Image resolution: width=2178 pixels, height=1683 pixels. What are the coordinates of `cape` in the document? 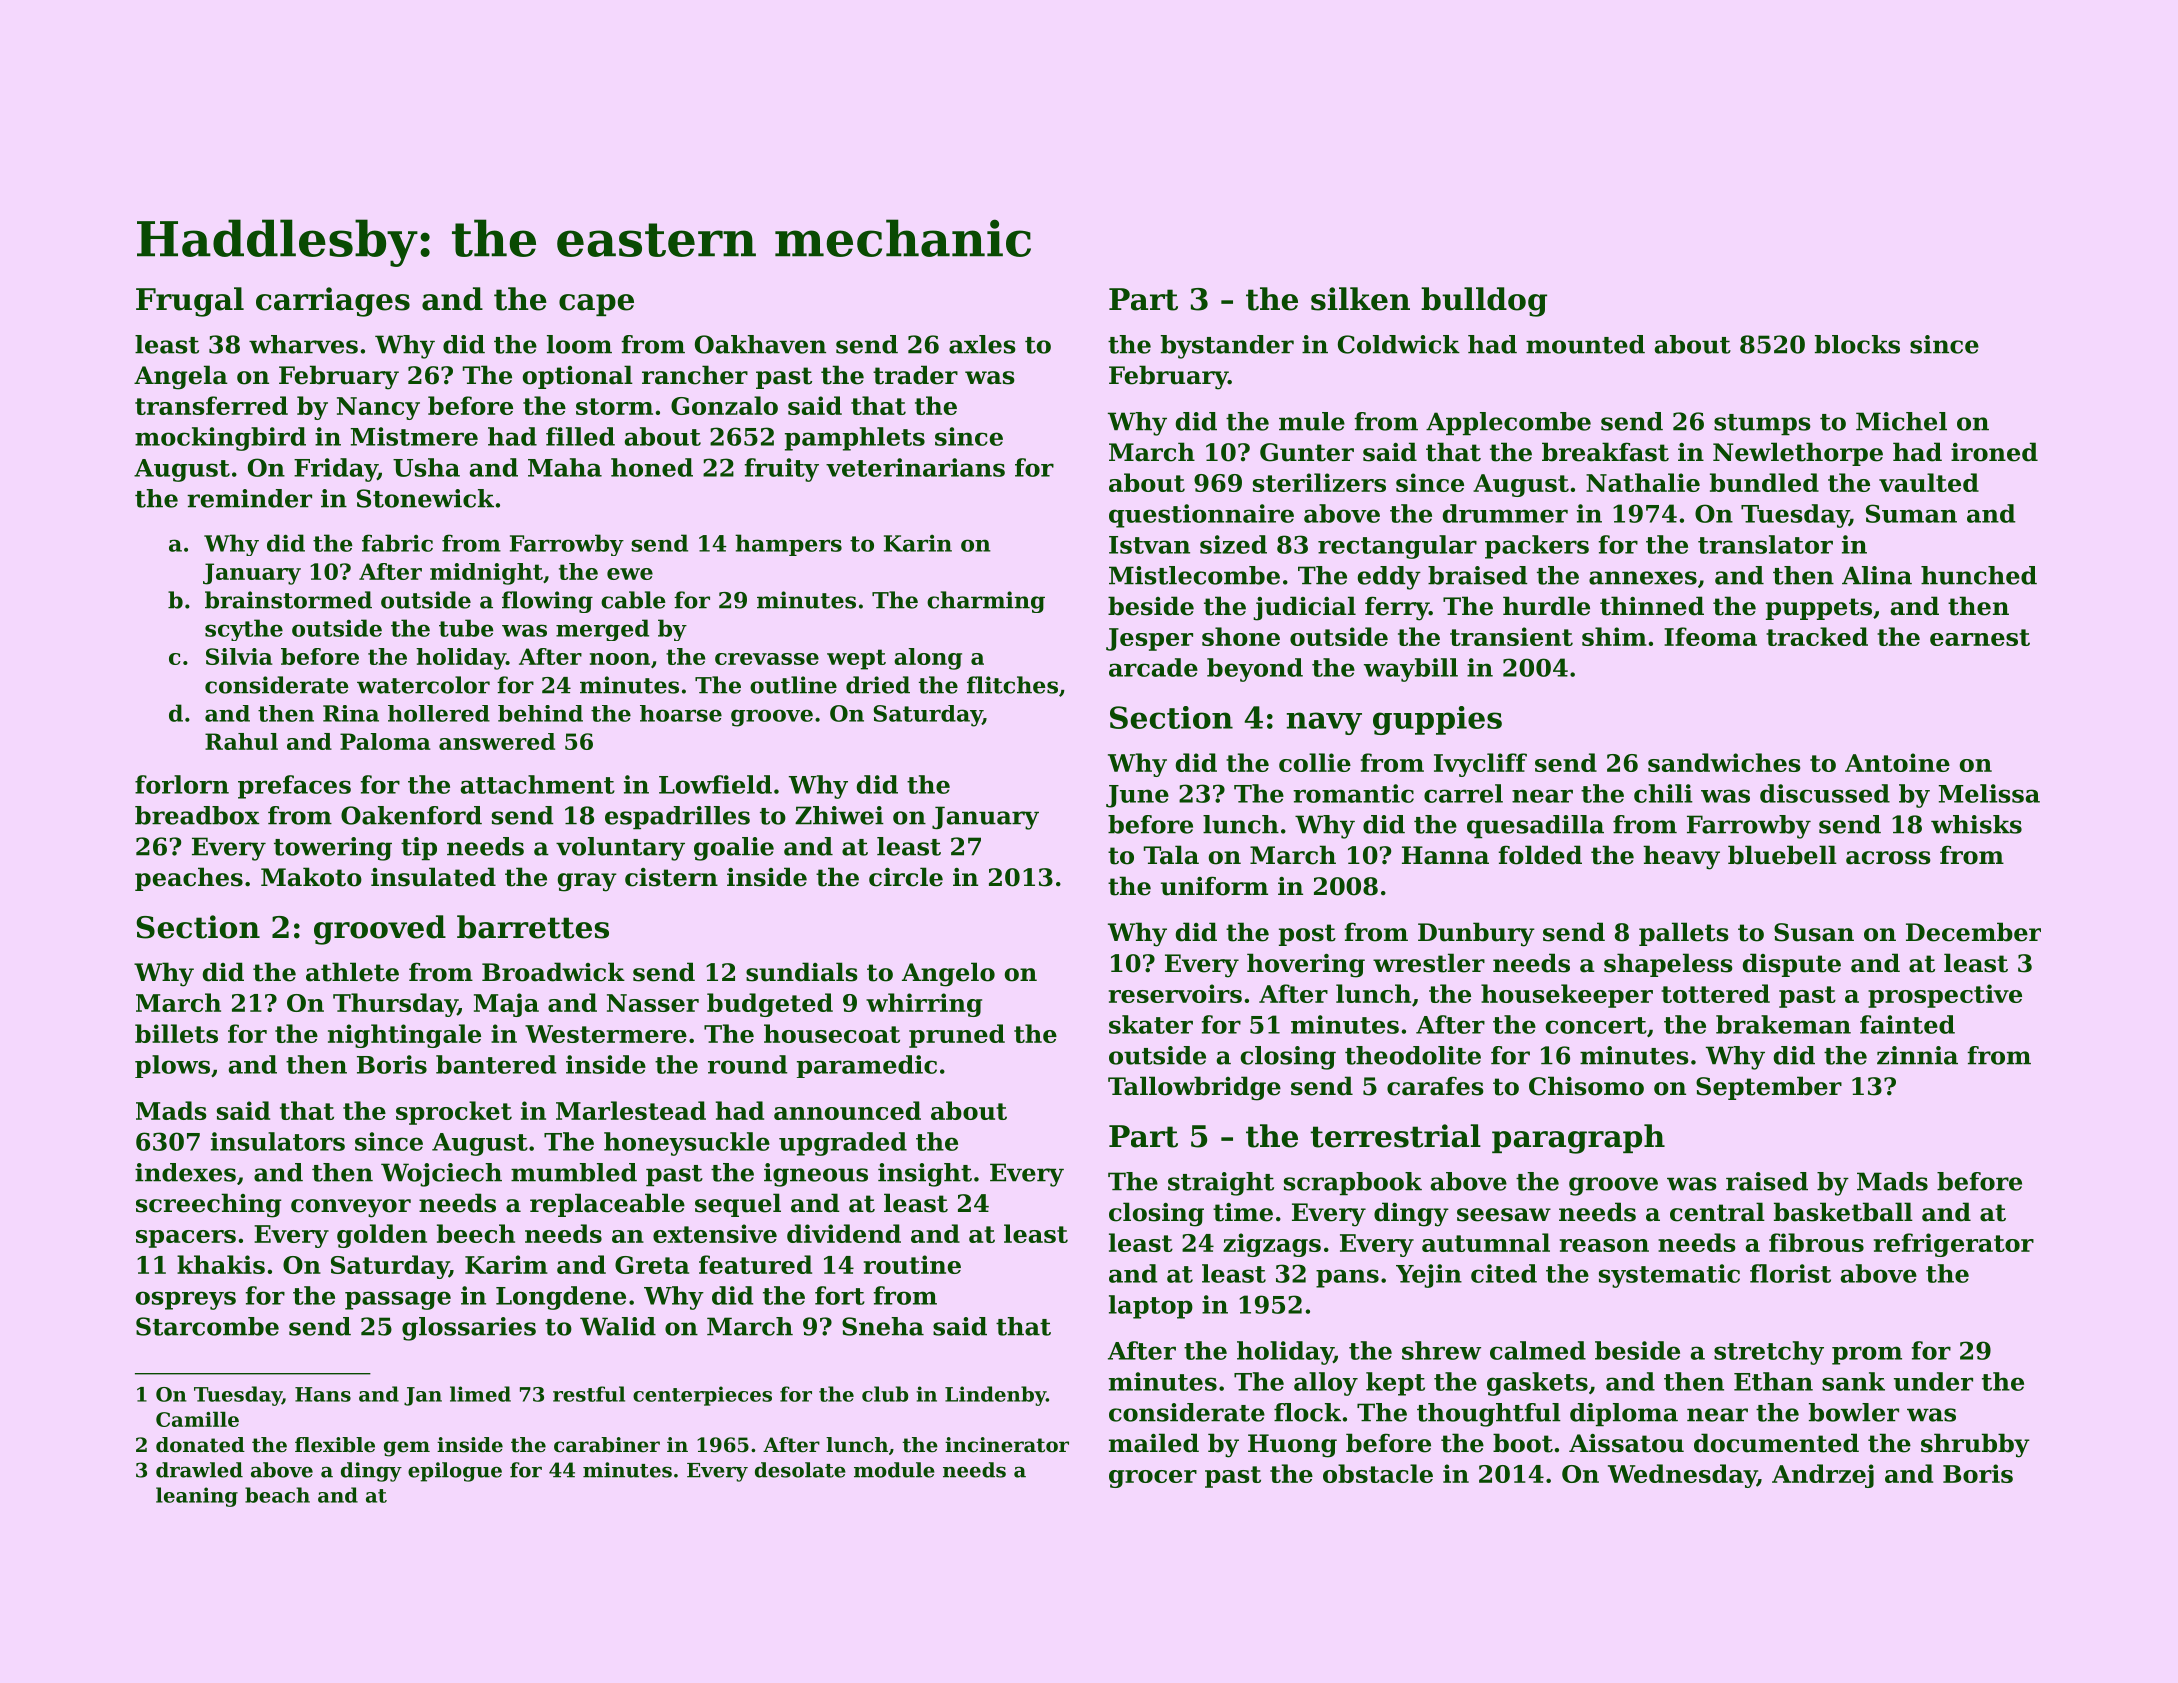 It's located at (596, 305).
